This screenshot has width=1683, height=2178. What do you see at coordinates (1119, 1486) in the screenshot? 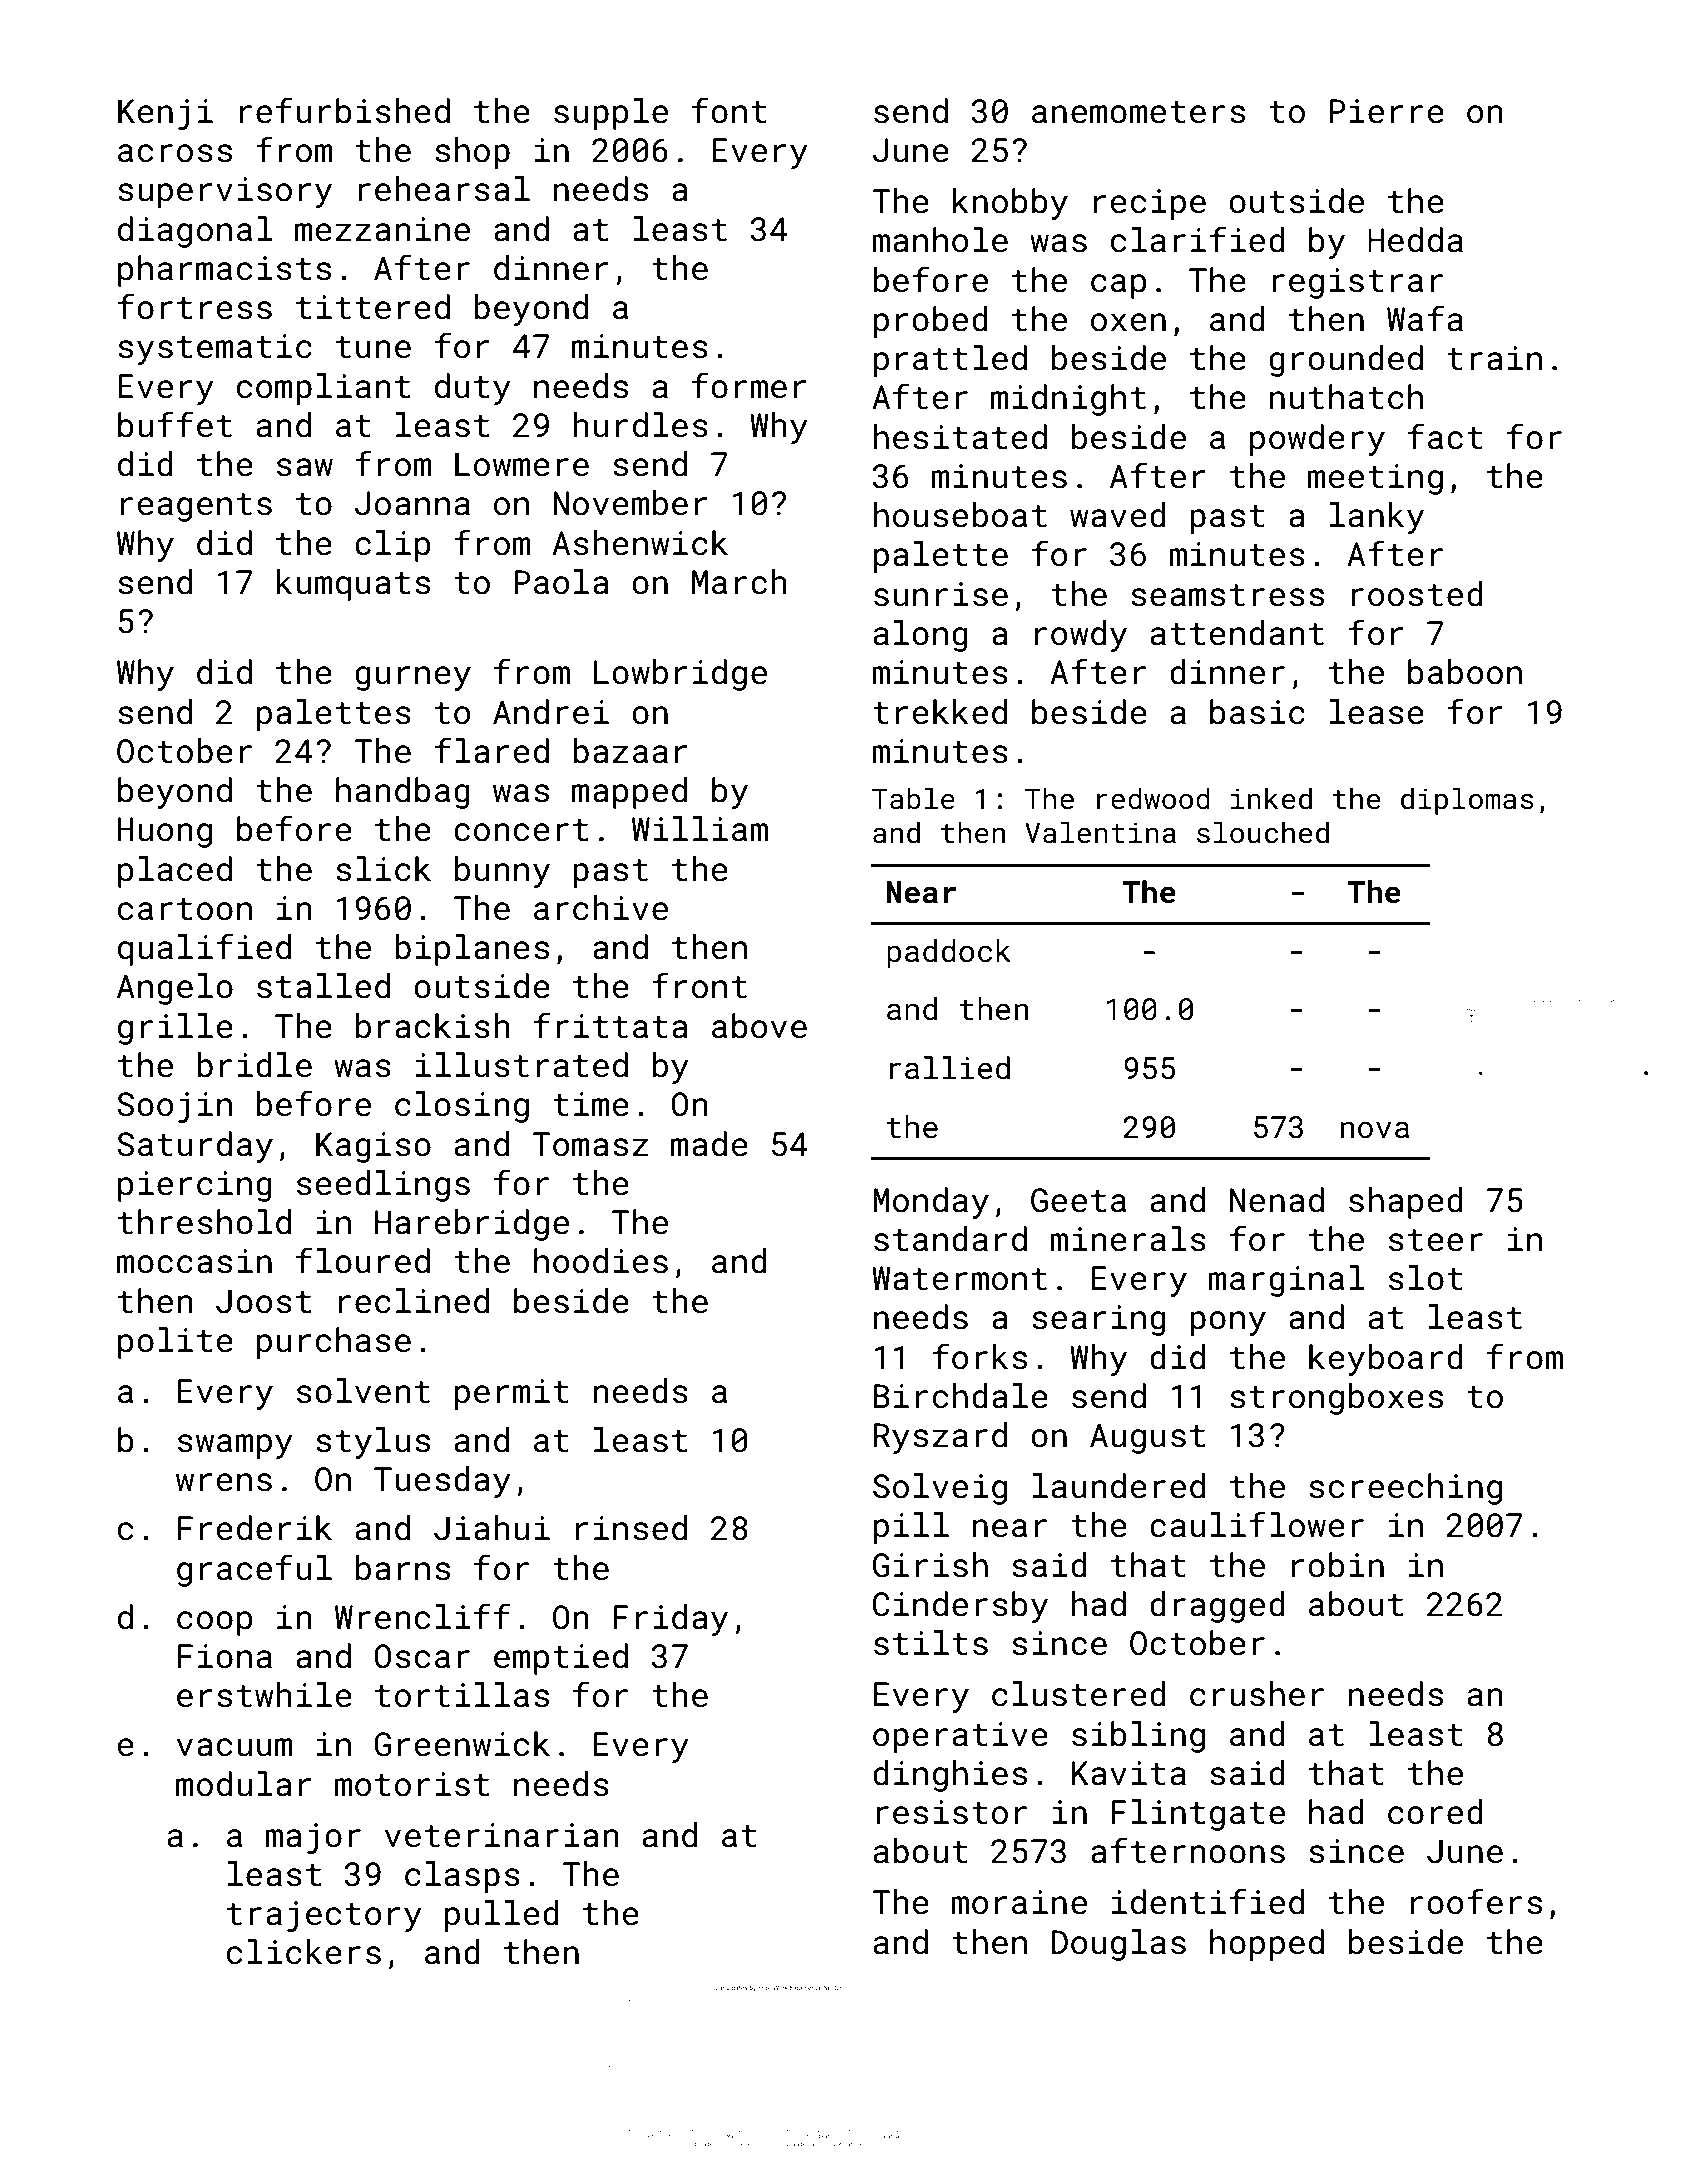
I see `laundered` at bounding box center [1119, 1486].
